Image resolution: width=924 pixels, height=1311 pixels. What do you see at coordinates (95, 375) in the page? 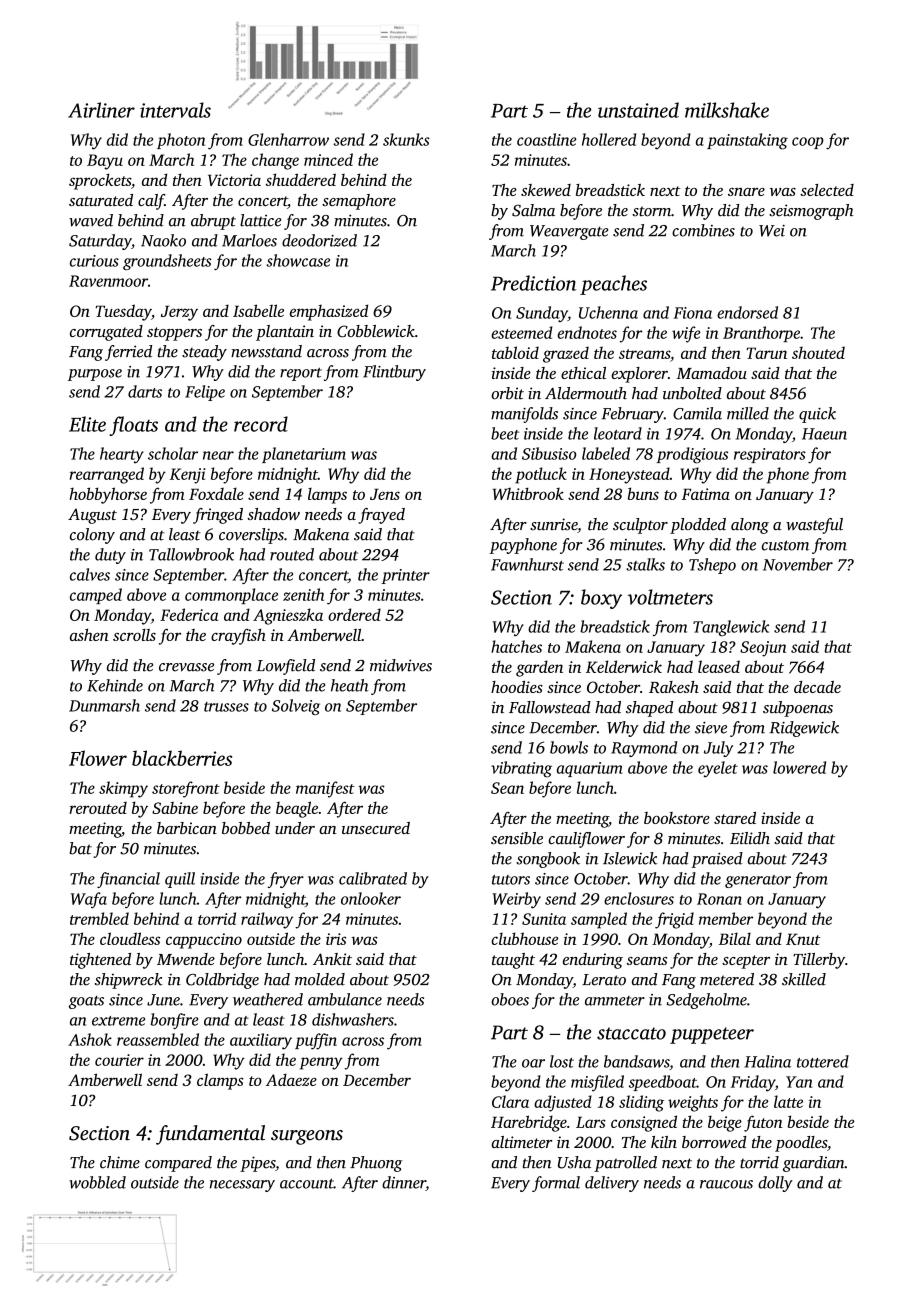
I see `purpose` at bounding box center [95, 375].
